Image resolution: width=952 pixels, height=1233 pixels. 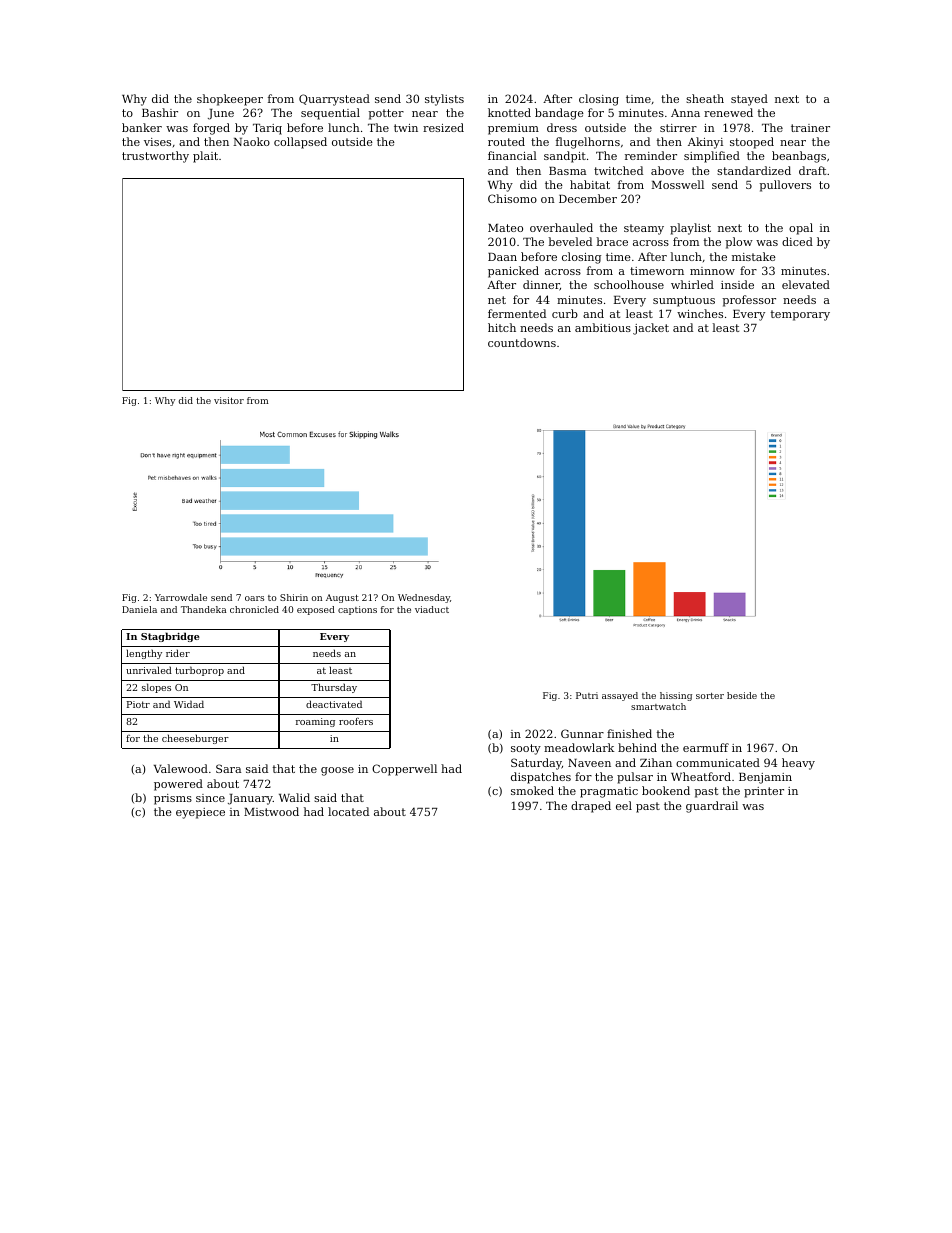 I want to click on beside, so click(x=742, y=695).
